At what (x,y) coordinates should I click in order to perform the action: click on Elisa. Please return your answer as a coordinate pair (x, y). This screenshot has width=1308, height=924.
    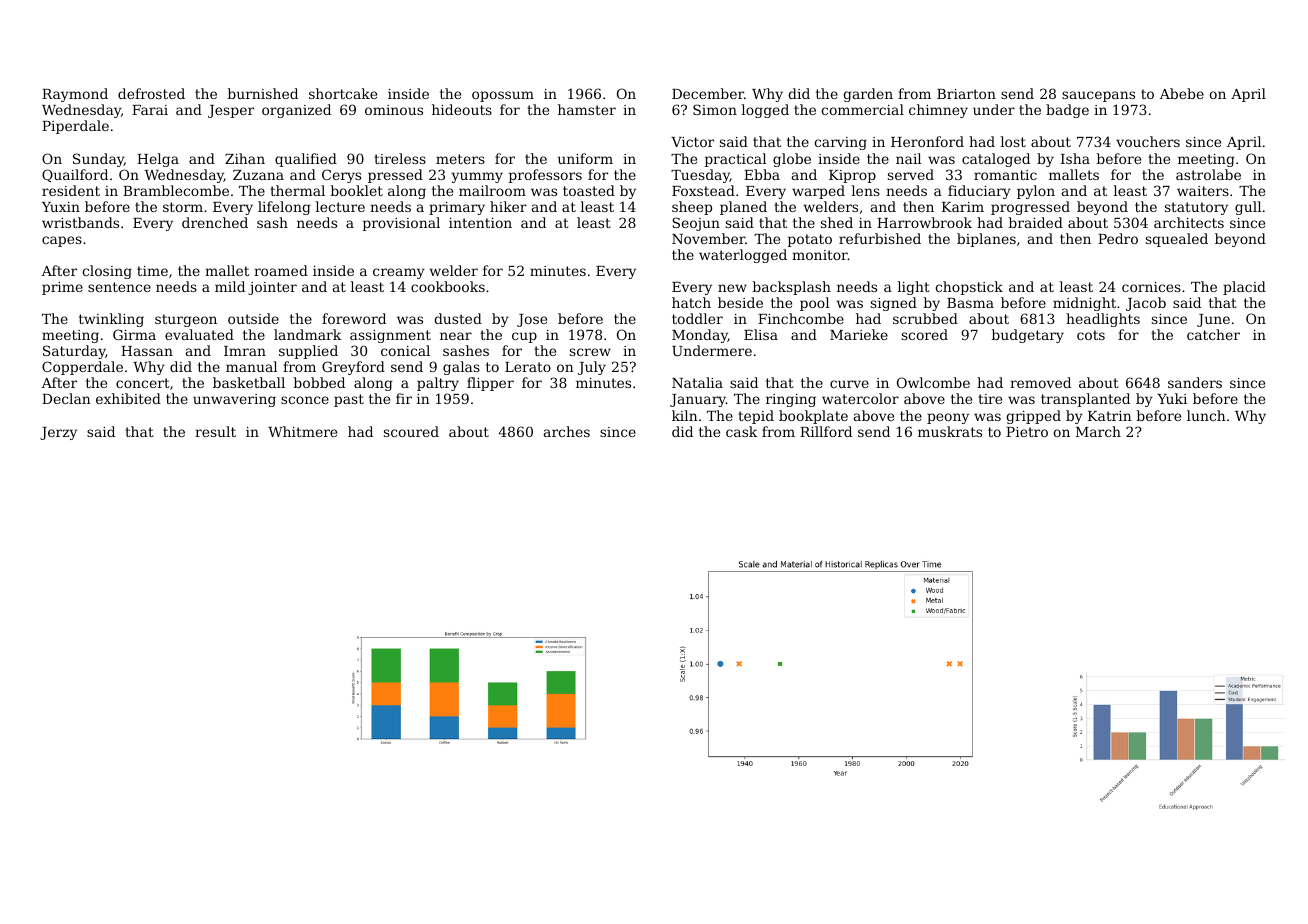
    Looking at the image, I should click on (761, 334).
